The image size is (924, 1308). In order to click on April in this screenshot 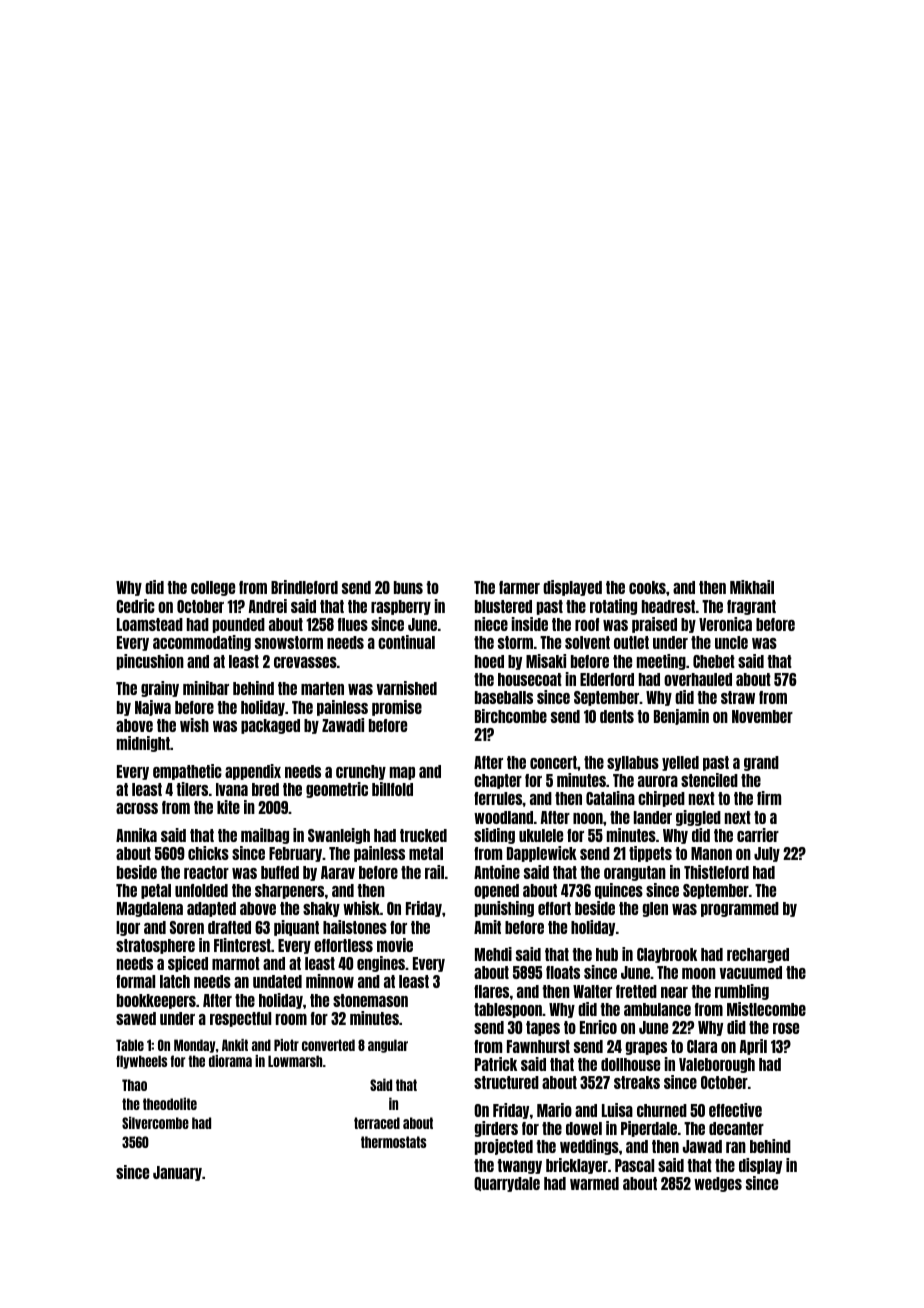, I will do `click(753, 1047)`.
